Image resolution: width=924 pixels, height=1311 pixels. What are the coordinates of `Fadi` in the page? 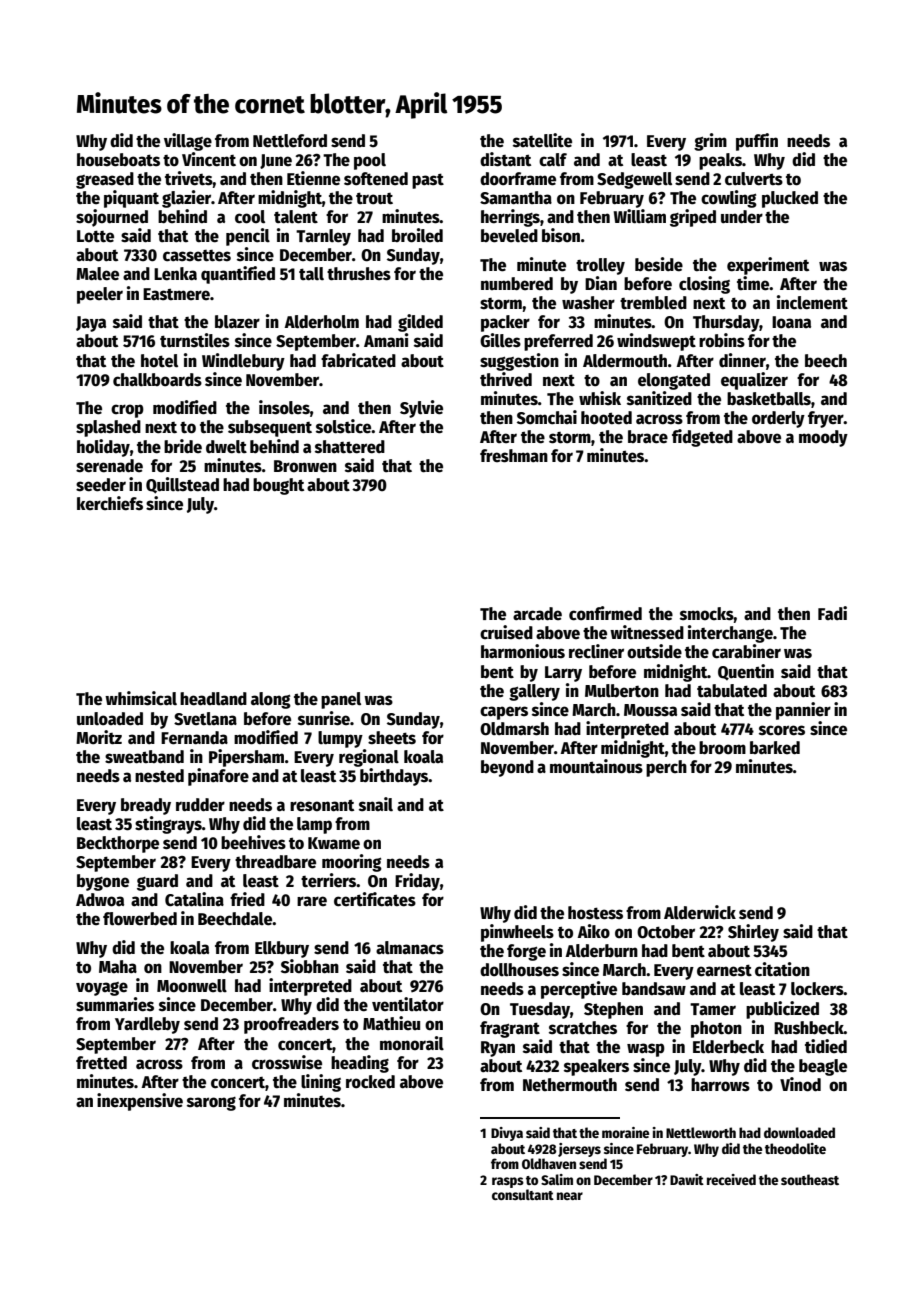 It's located at (832, 613).
